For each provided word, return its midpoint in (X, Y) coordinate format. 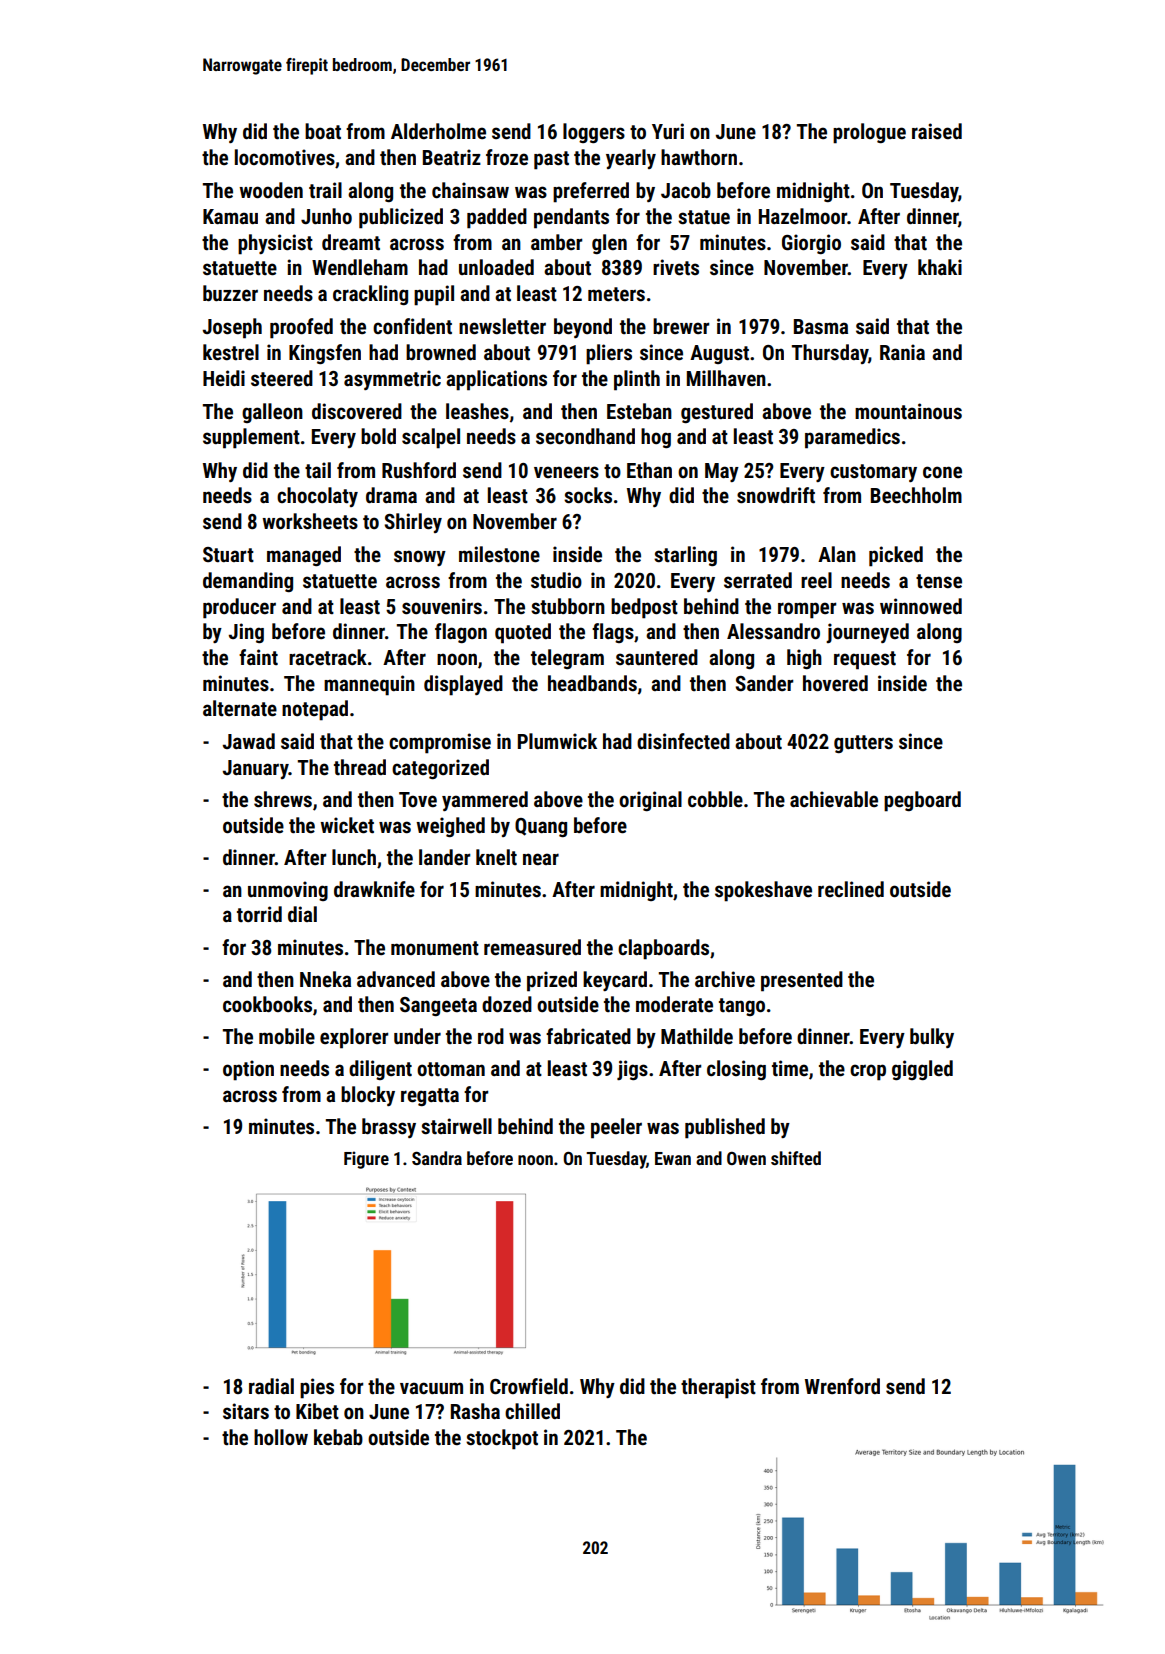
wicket (347, 825)
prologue (869, 133)
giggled (922, 1070)
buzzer (230, 293)
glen (609, 244)
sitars (246, 1411)
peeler (616, 1128)
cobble (715, 799)
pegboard (922, 801)
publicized (401, 218)
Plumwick (557, 741)
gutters (863, 744)
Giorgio (811, 244)
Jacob (686, 190)
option (248, 1070)
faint (258, 657)
